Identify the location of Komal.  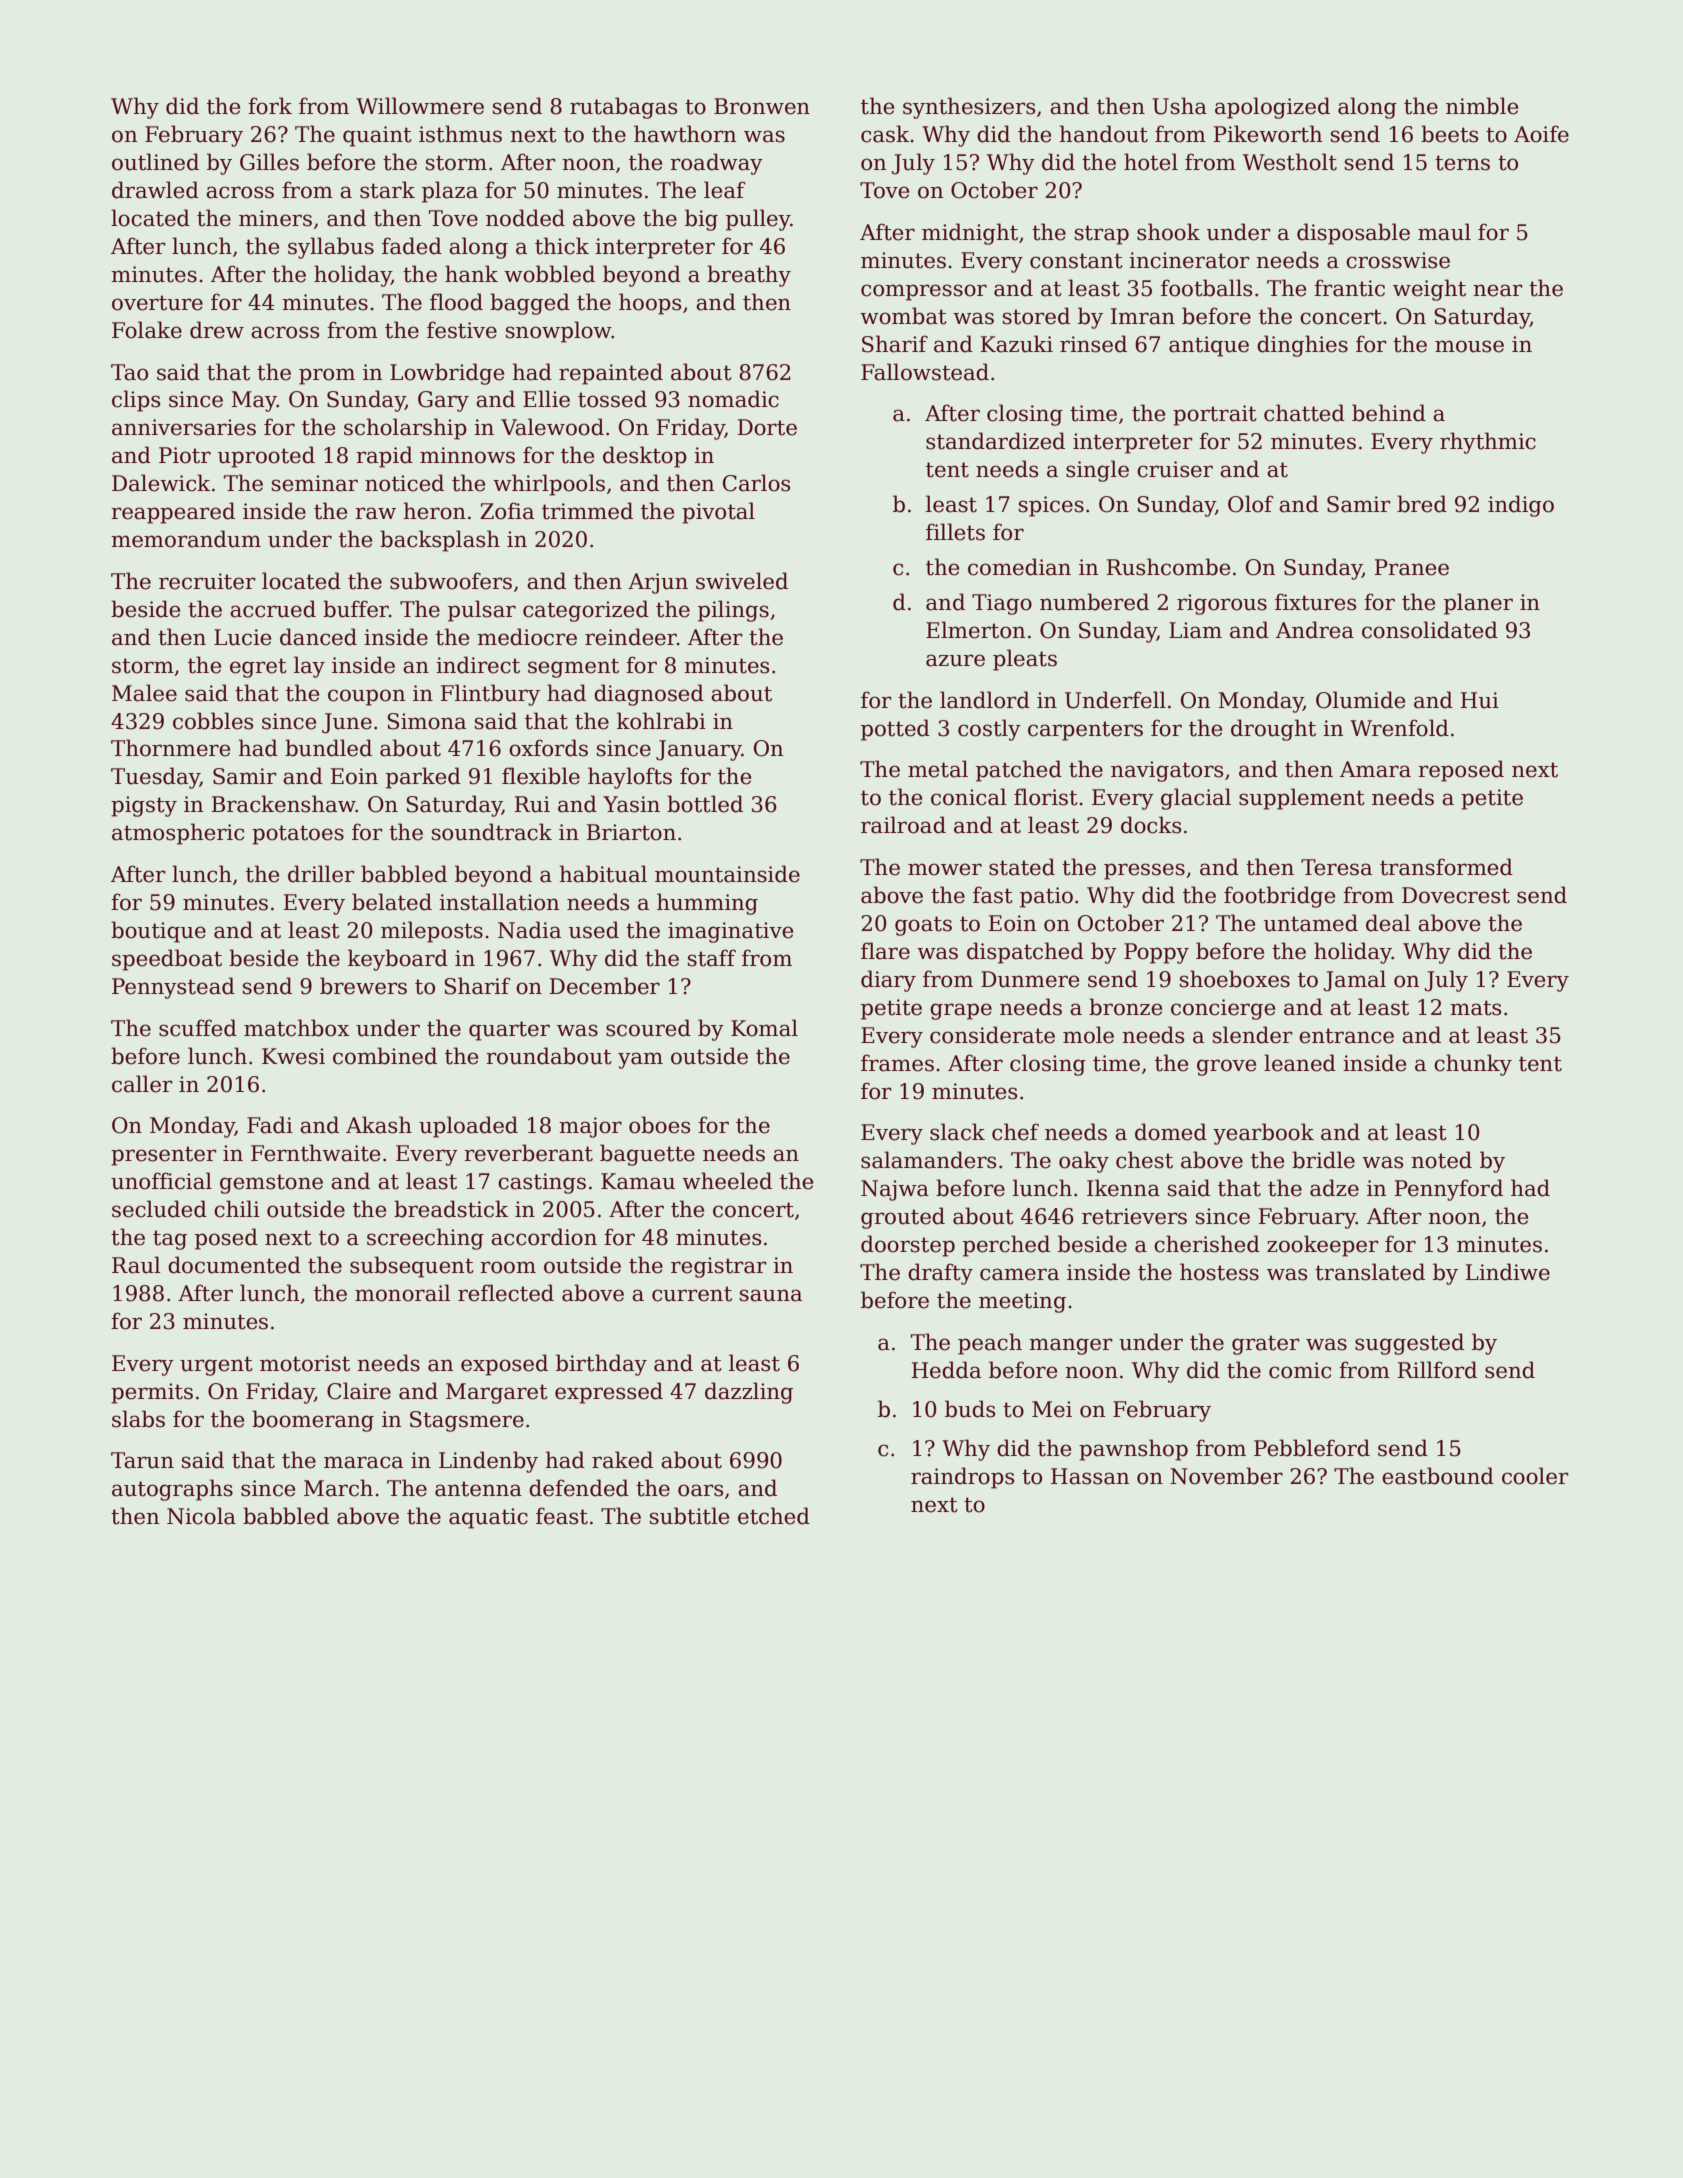
(764, 1028).
